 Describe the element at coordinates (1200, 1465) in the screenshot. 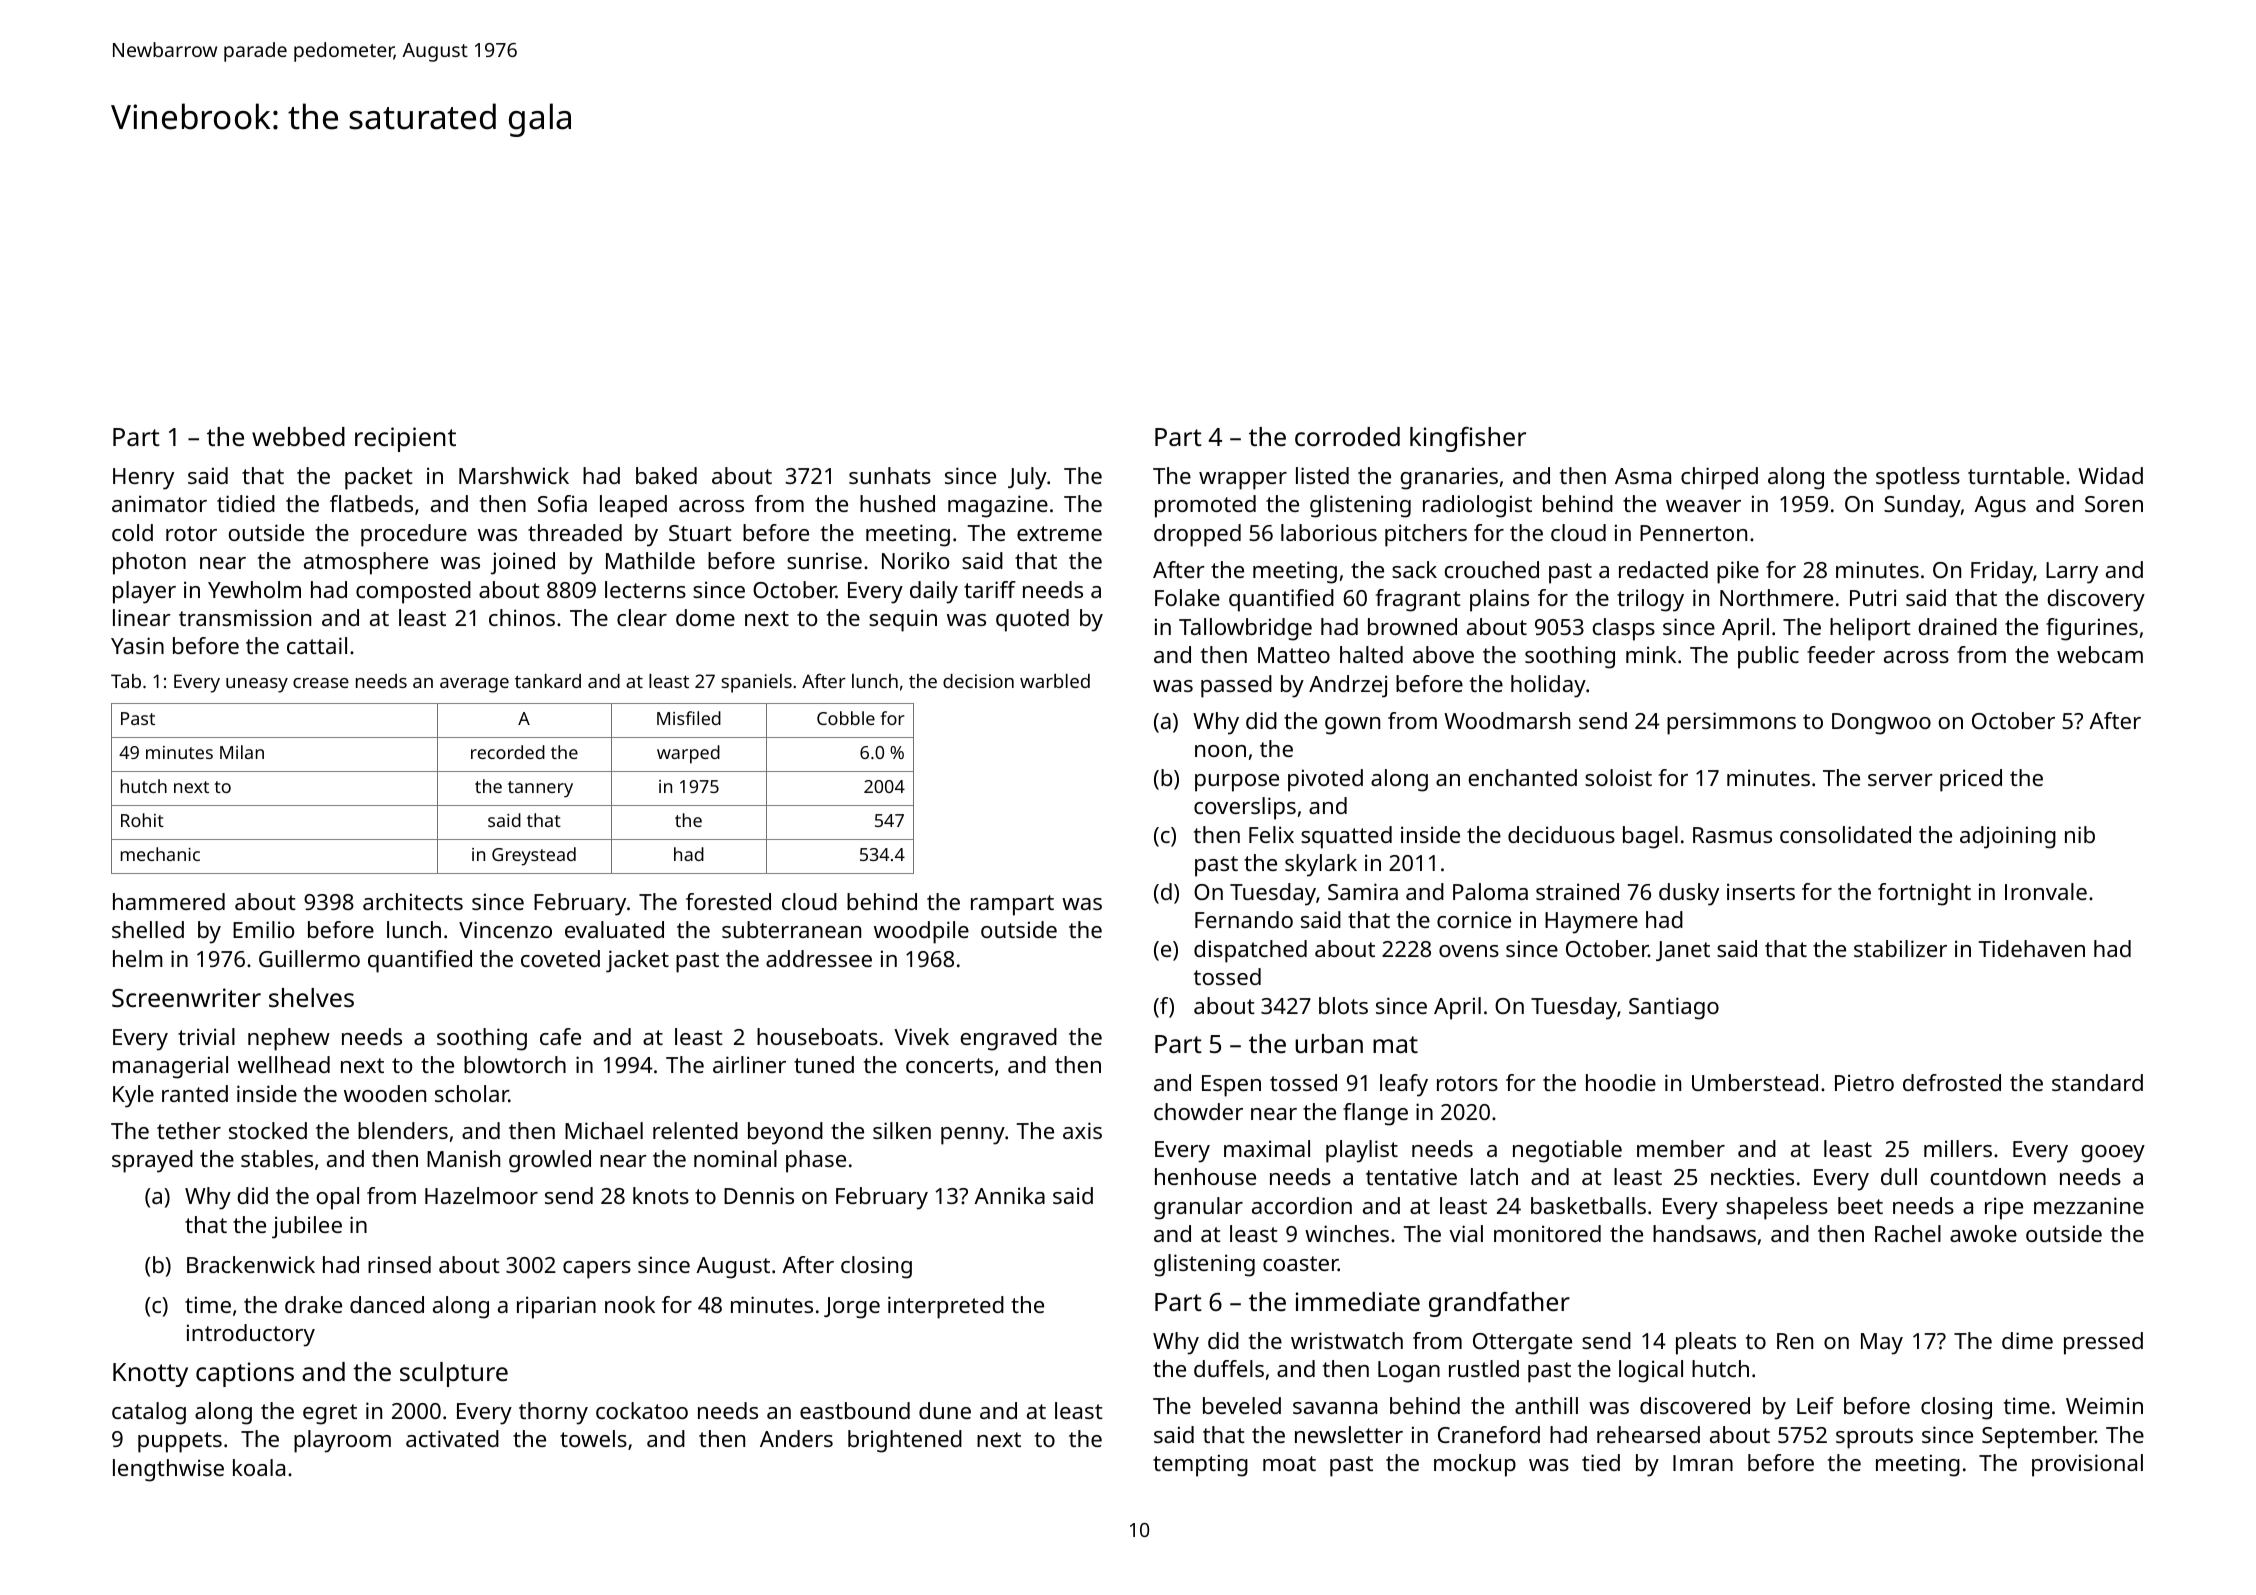

I see `tempting` at that location.
